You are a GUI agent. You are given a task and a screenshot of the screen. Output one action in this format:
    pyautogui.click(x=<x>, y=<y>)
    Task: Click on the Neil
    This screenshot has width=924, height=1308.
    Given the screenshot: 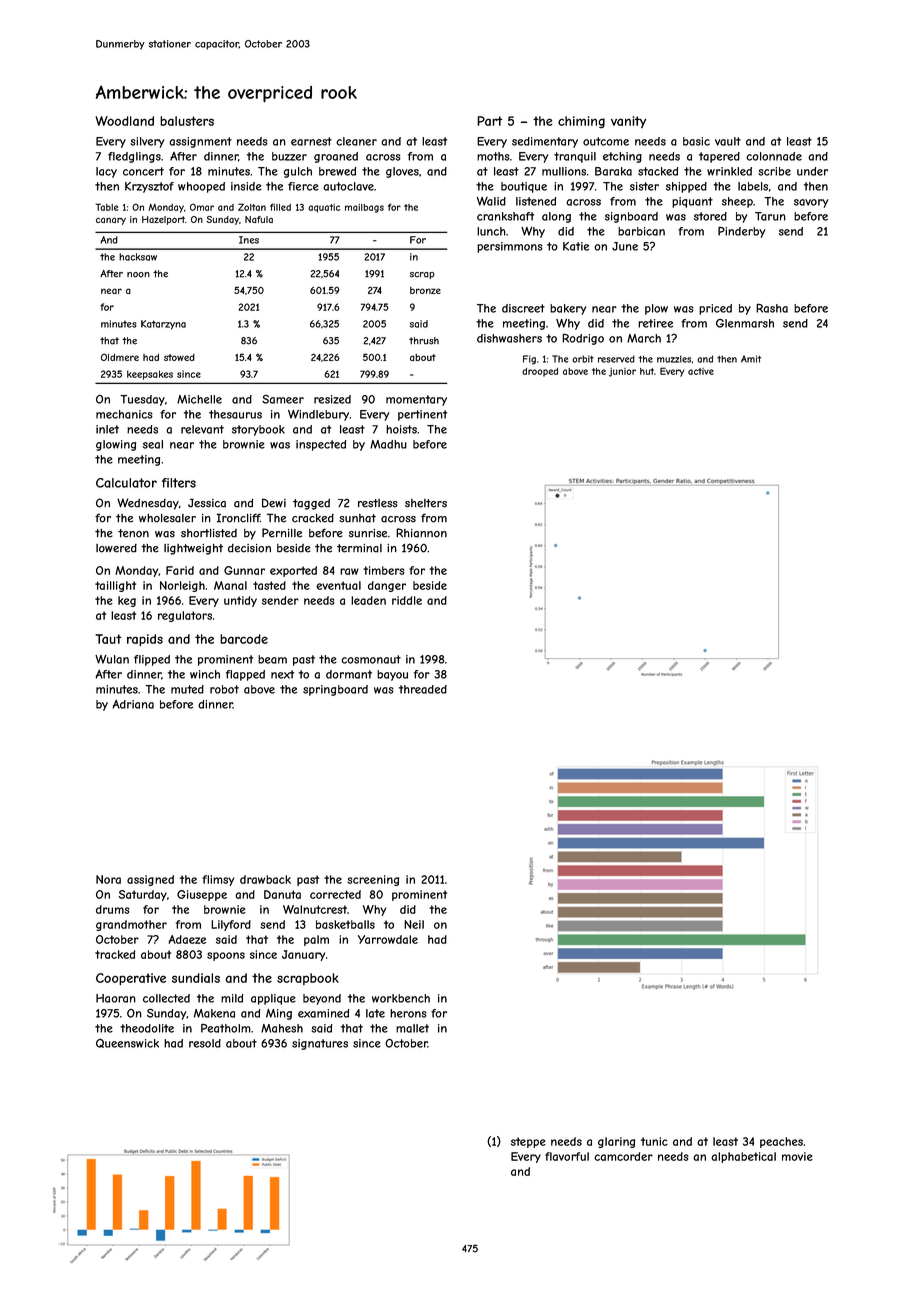 What is the action you would take?
    pyautogui.click(x=414, y=924)
